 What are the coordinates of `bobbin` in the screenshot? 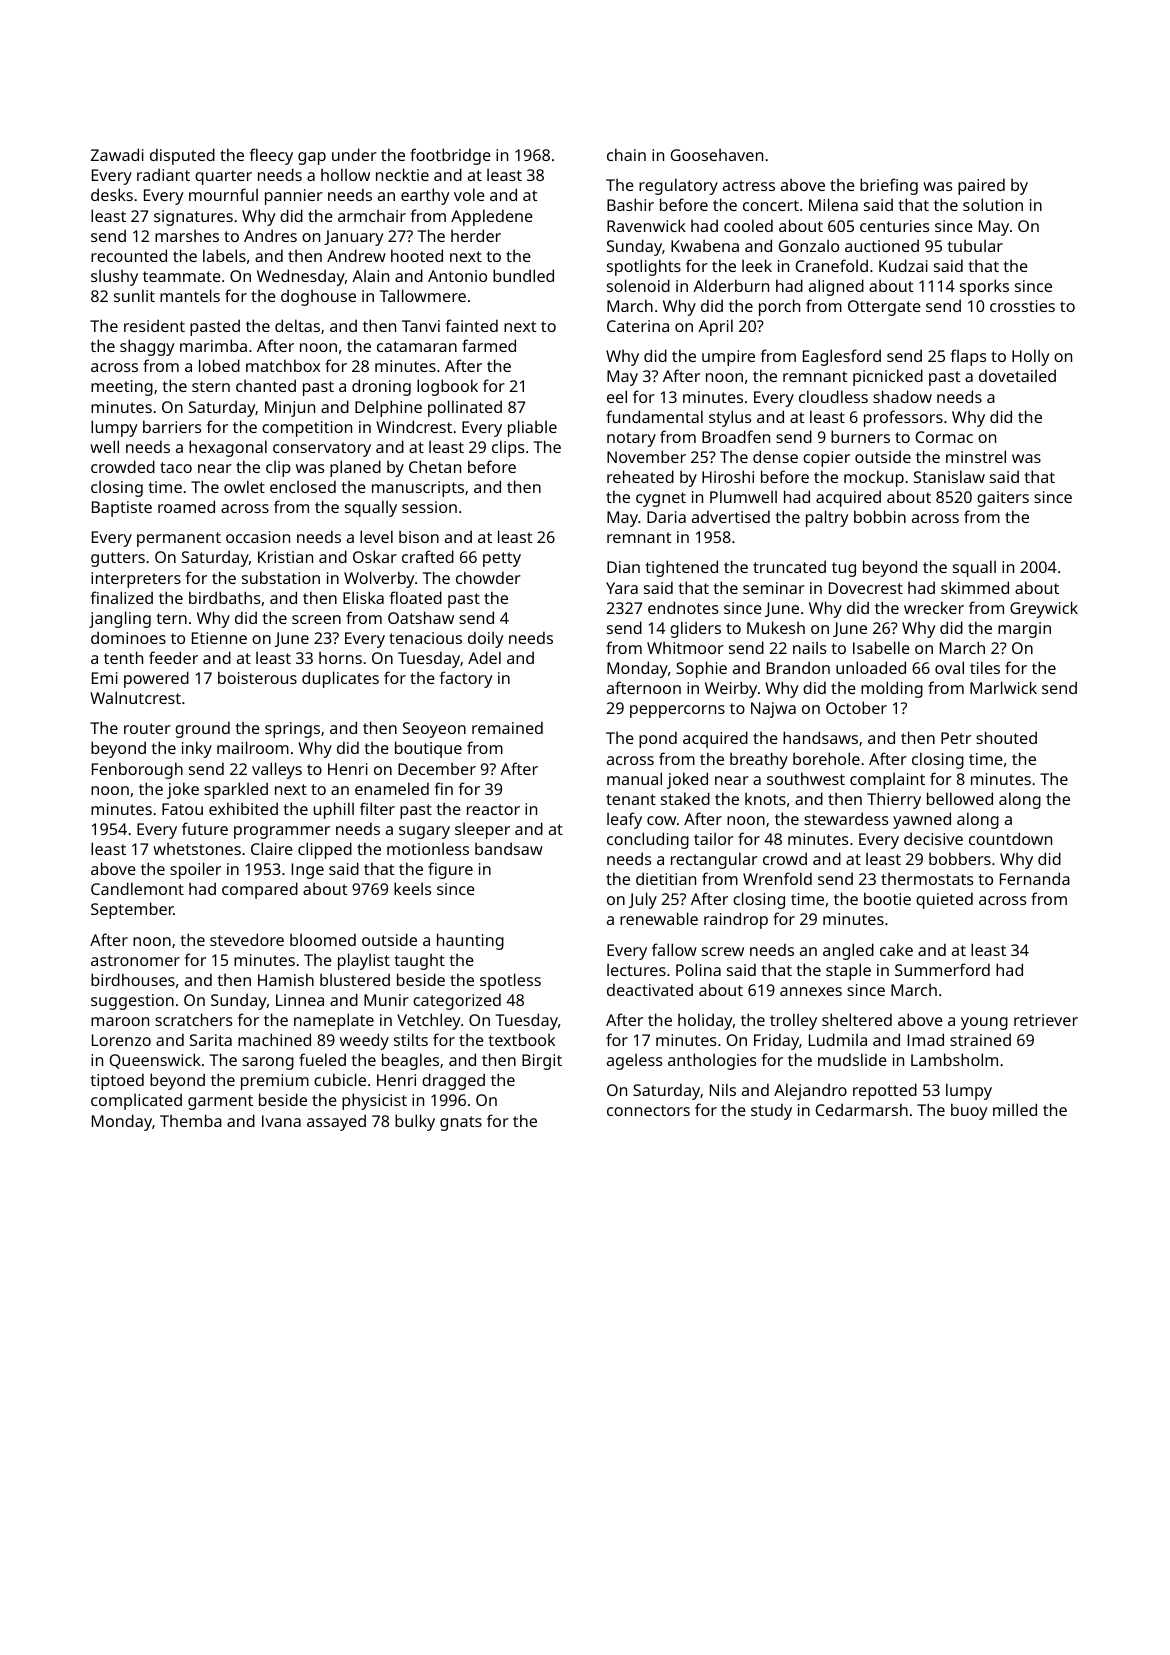 It's located at (880, 516).
